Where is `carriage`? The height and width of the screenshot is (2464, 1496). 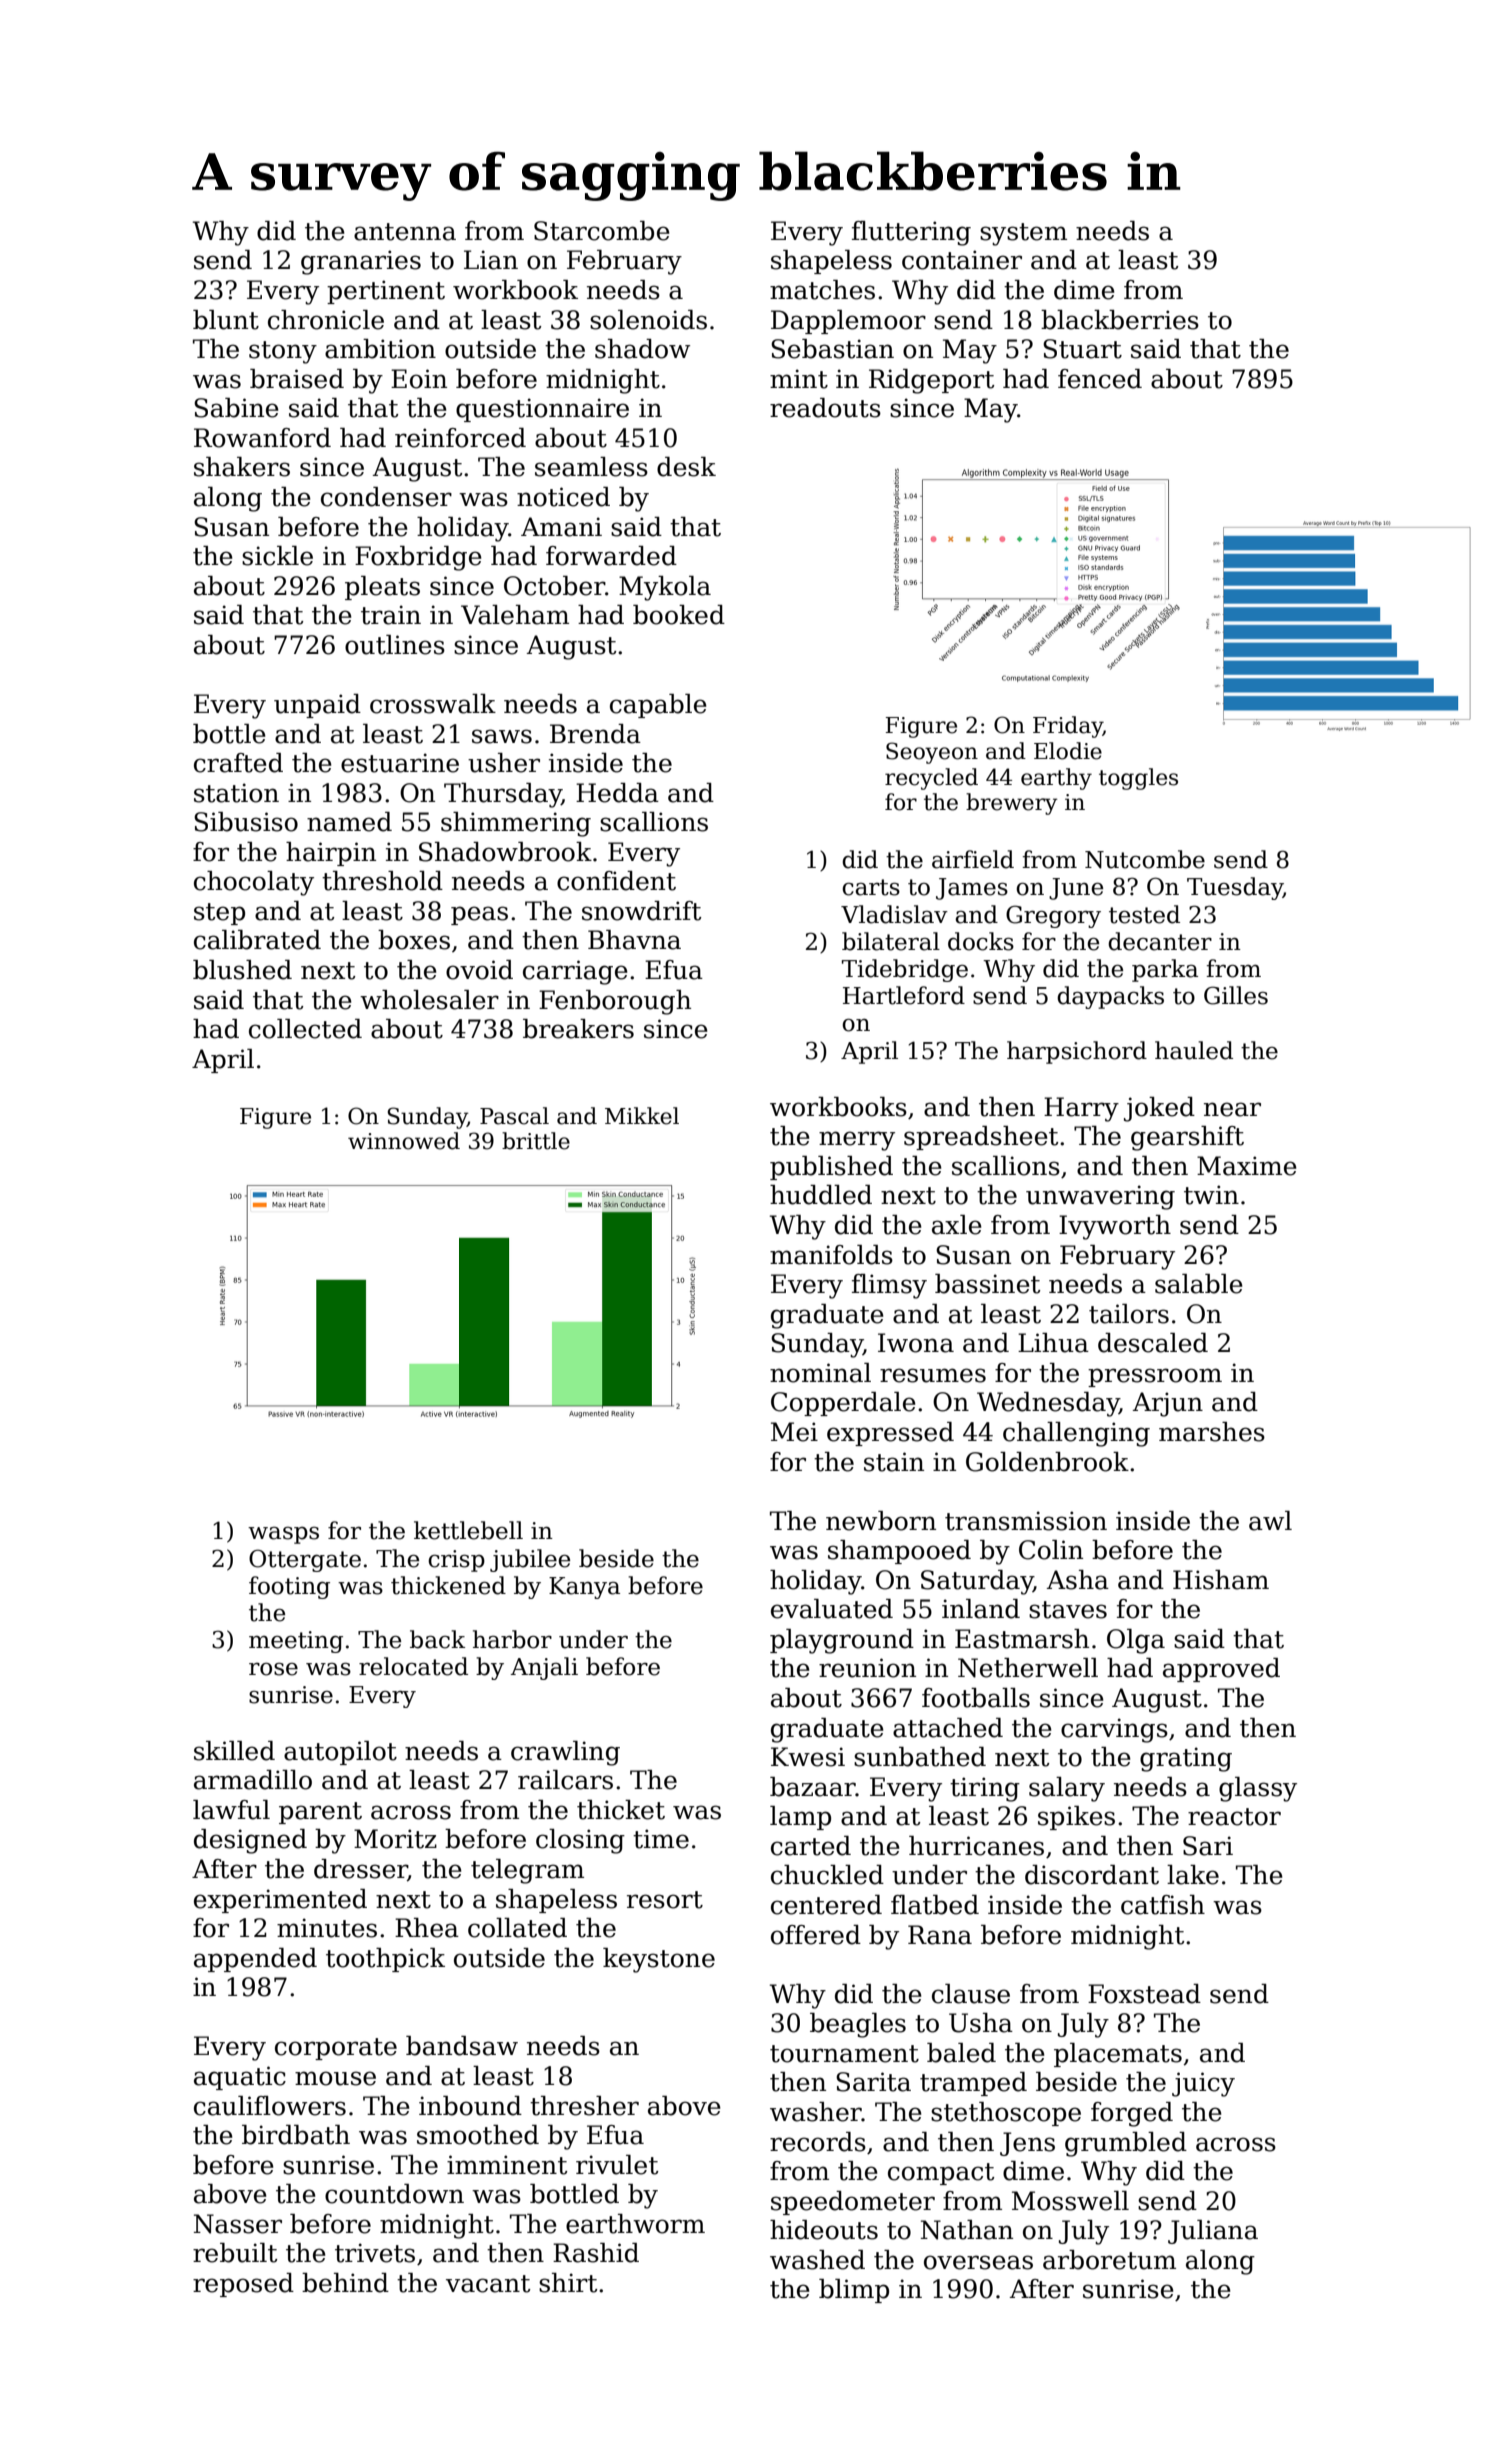 carriage is located at coordinates (575, 972).
